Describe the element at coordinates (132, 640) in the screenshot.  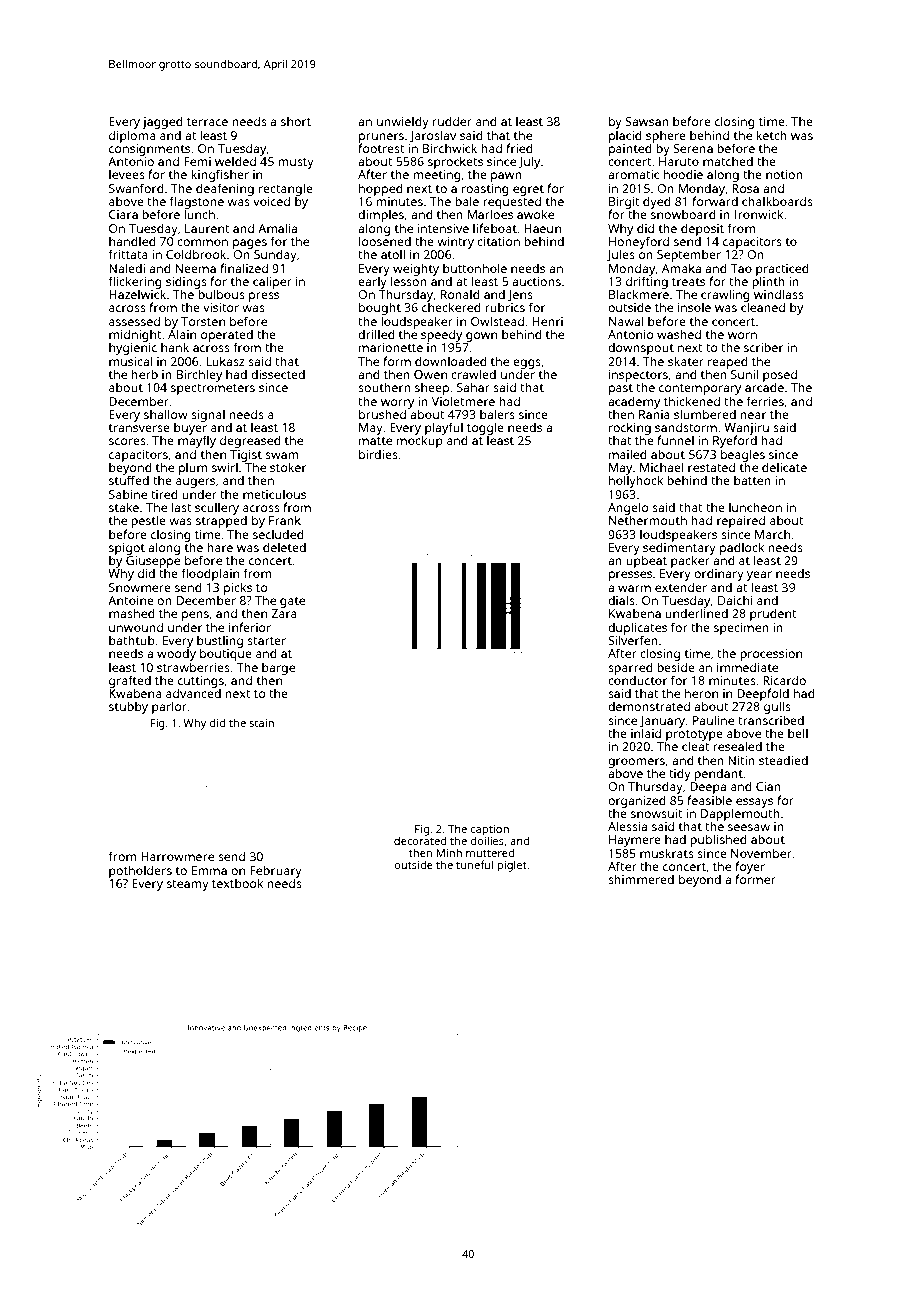
I see `bathtub` at that location.
